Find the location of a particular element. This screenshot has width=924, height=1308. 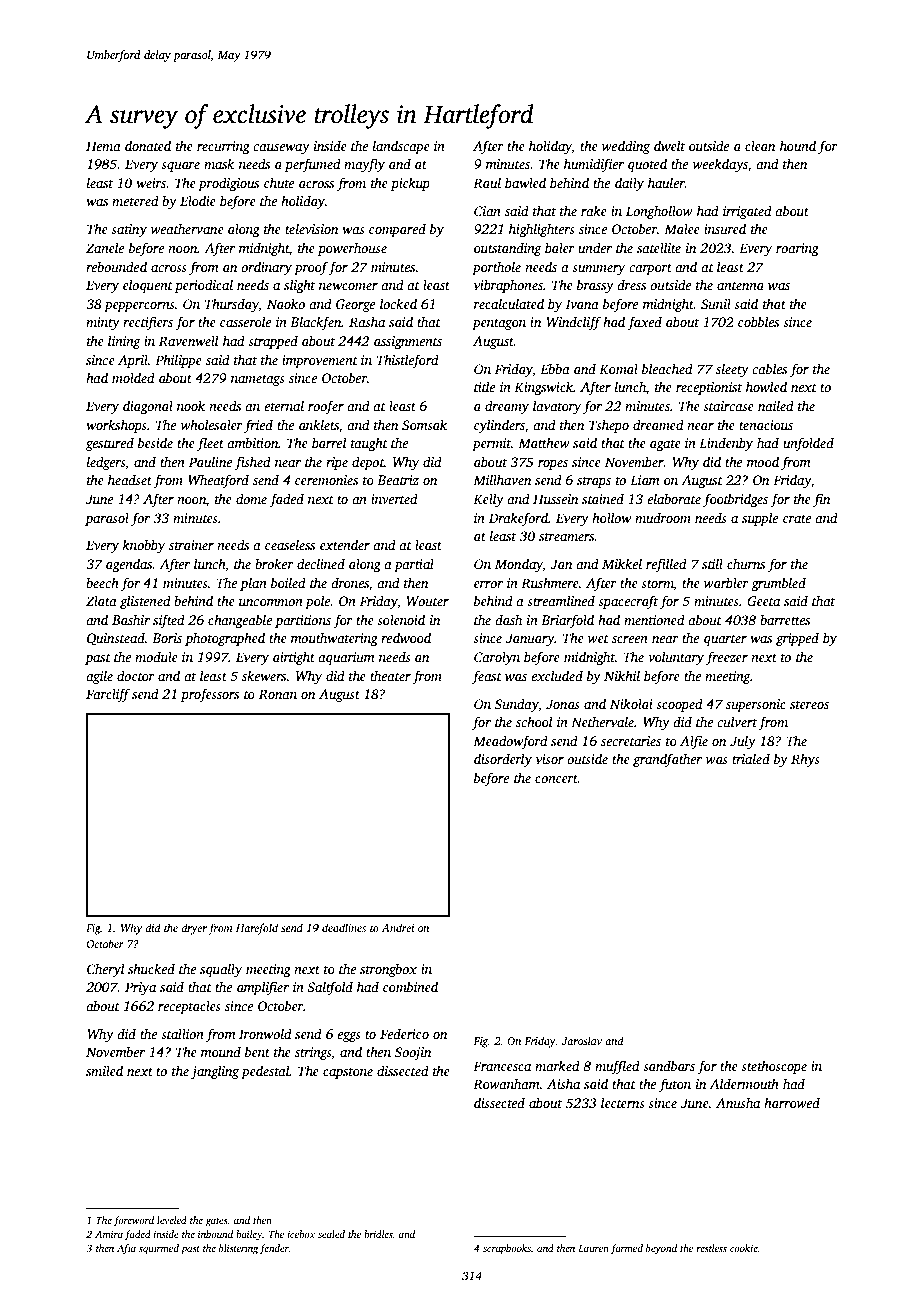

mentioned is located at coordinates (654, 619).
